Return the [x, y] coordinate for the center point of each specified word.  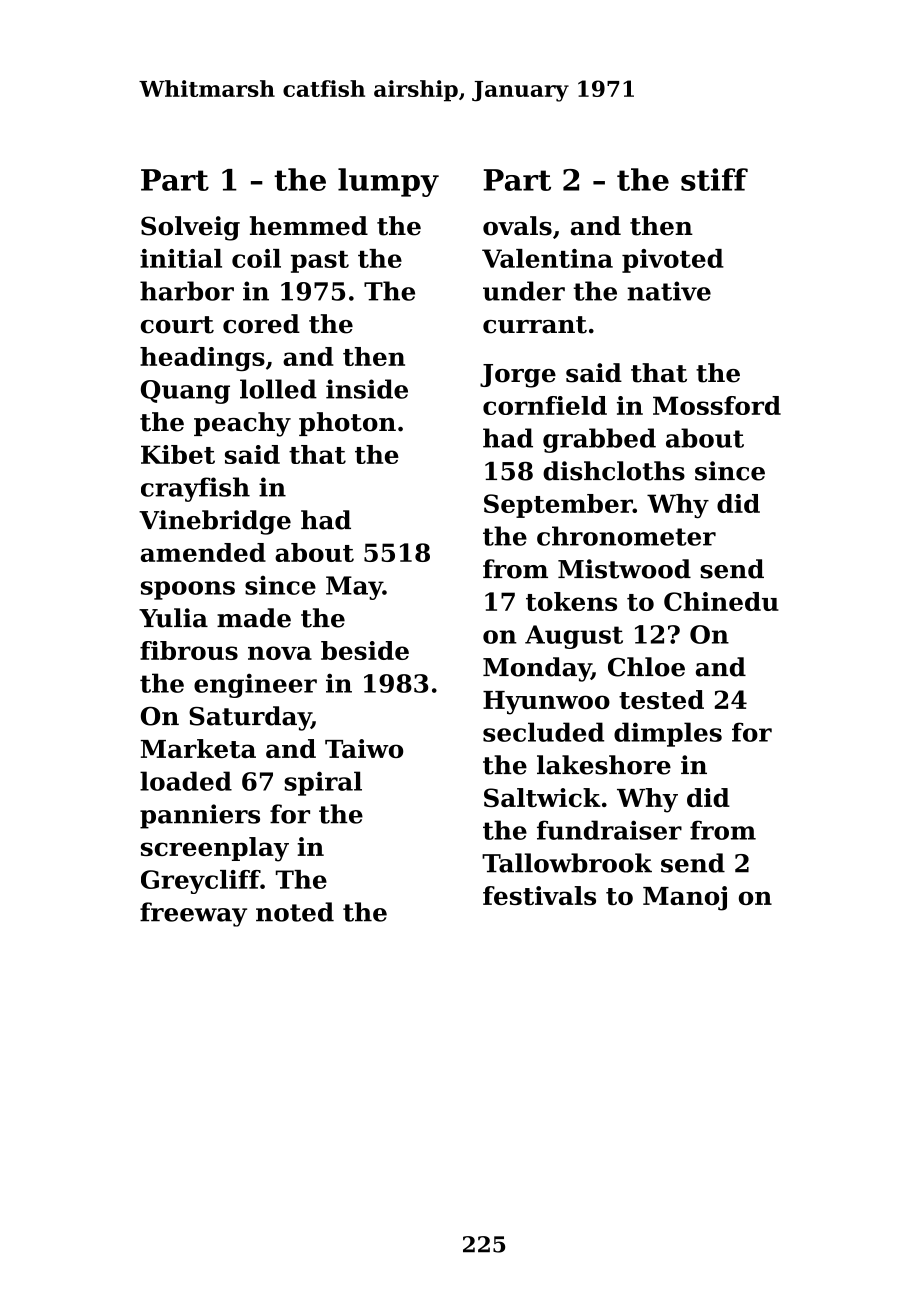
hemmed [309, 226]
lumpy [388, 182]
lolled [278, 389]
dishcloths [614, 471]
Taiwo [364, 748]
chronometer [626, 536]
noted [295, 912]
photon [347, 424]
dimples [668, 734]
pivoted [673, 261]
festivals [539, 895]
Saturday [250, 718]
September [558, 506]
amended [203, 552]
